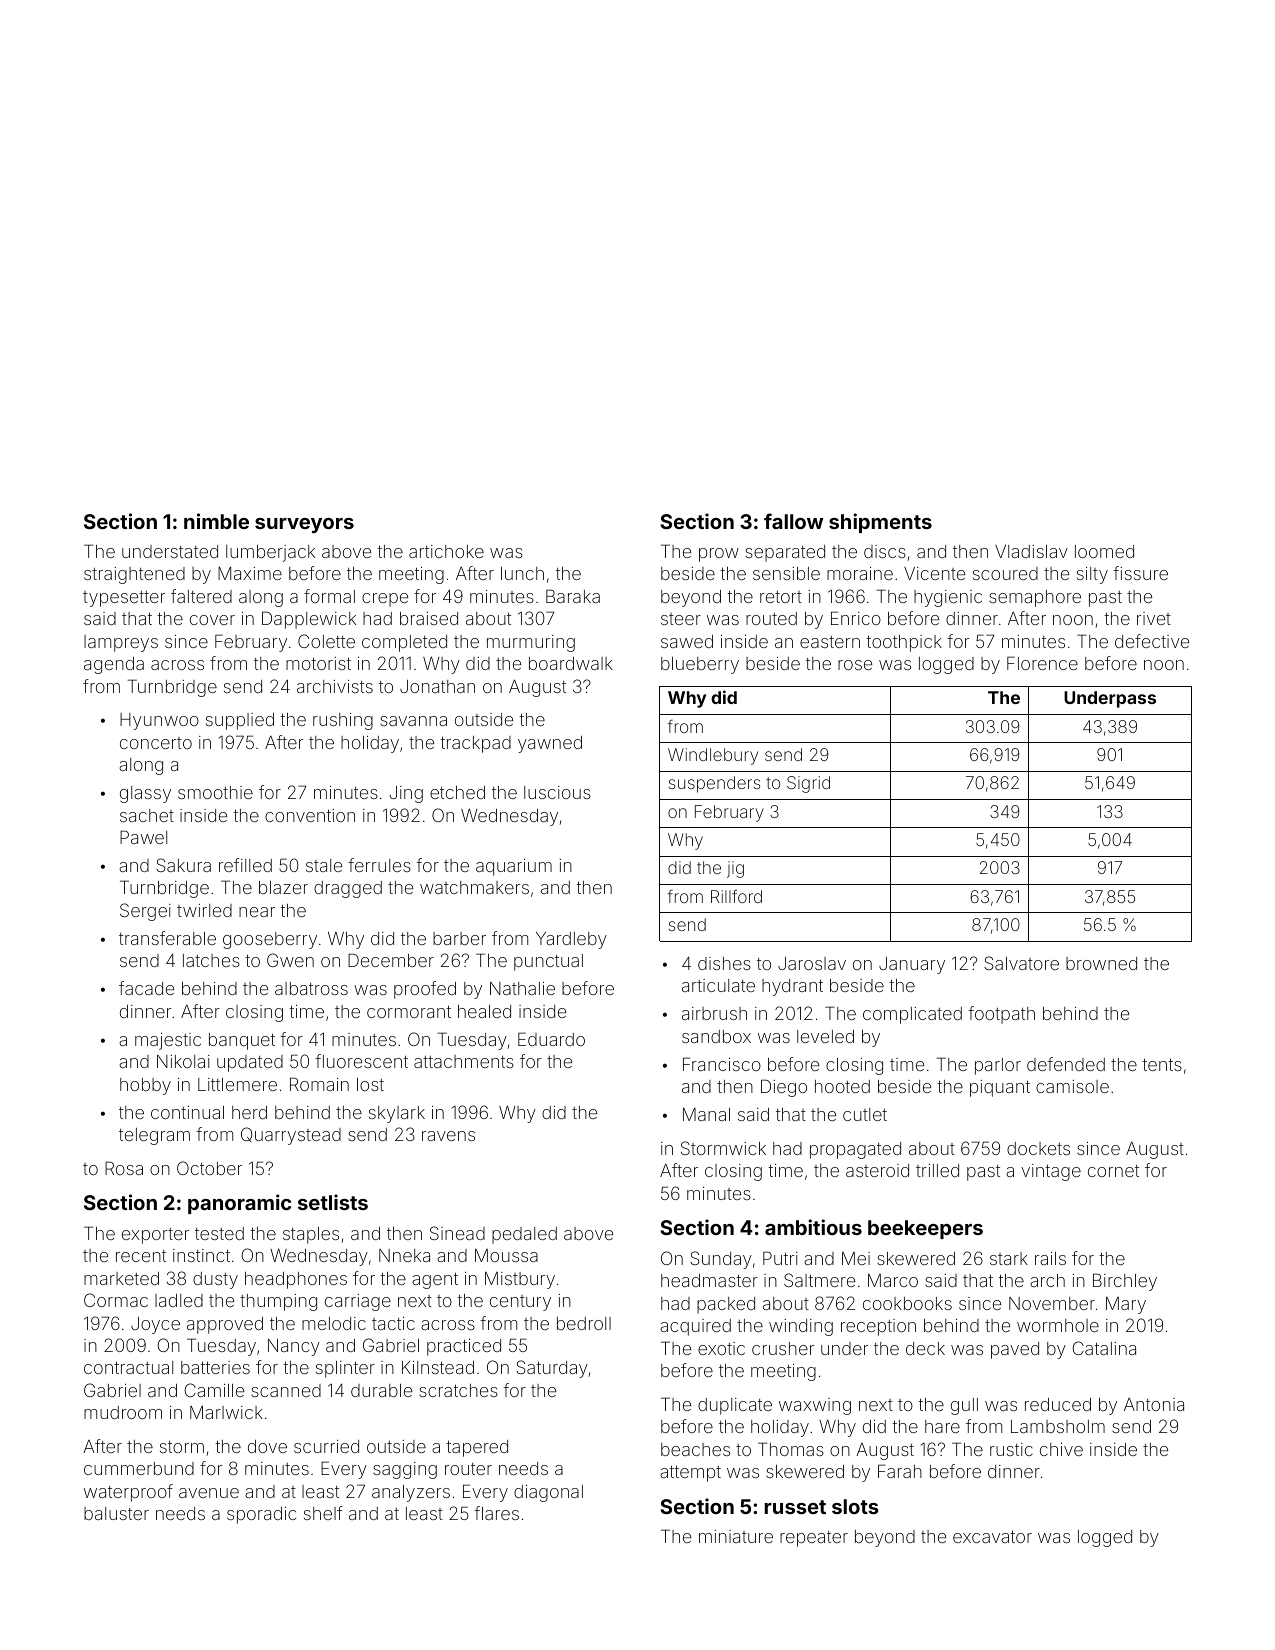  I want to click on Sunday, so click(721, 1260).
